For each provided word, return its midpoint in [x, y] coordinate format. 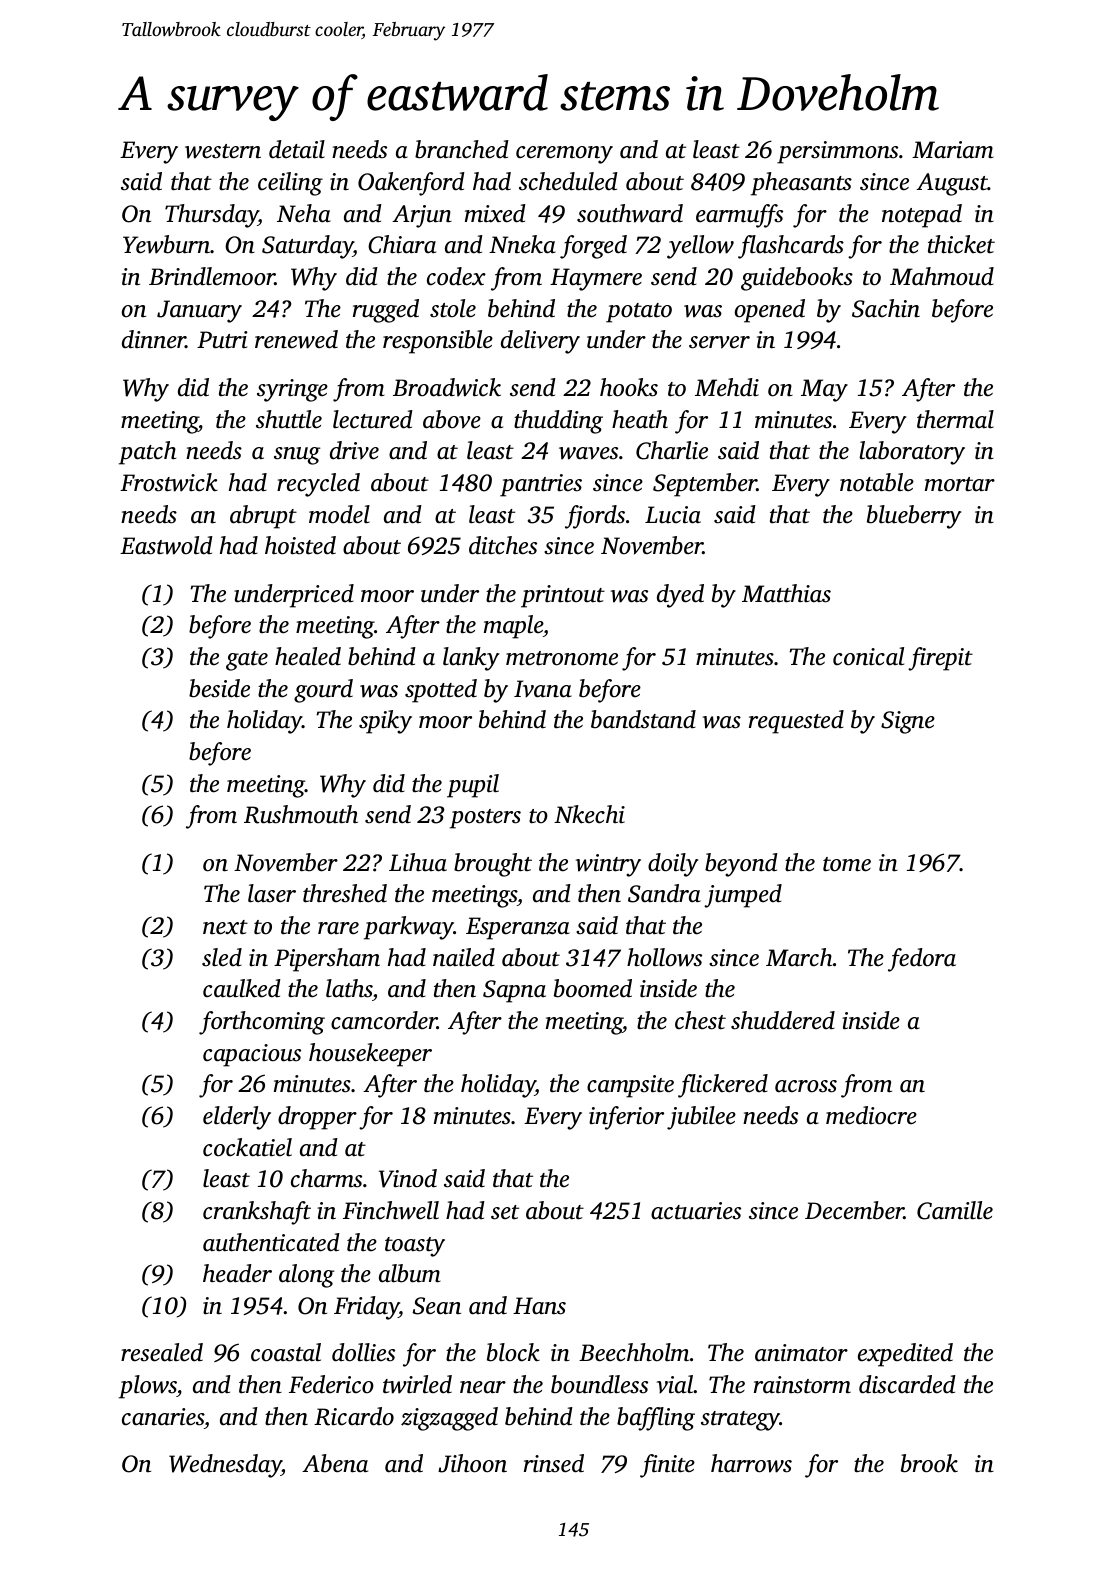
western [223, 151]
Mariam [953, 150]
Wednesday [225, 1466]
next [225, 927]
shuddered [783, 1020]
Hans [539, 1306]
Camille [955, 1210]
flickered [723, 1086]
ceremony [564, 155]
